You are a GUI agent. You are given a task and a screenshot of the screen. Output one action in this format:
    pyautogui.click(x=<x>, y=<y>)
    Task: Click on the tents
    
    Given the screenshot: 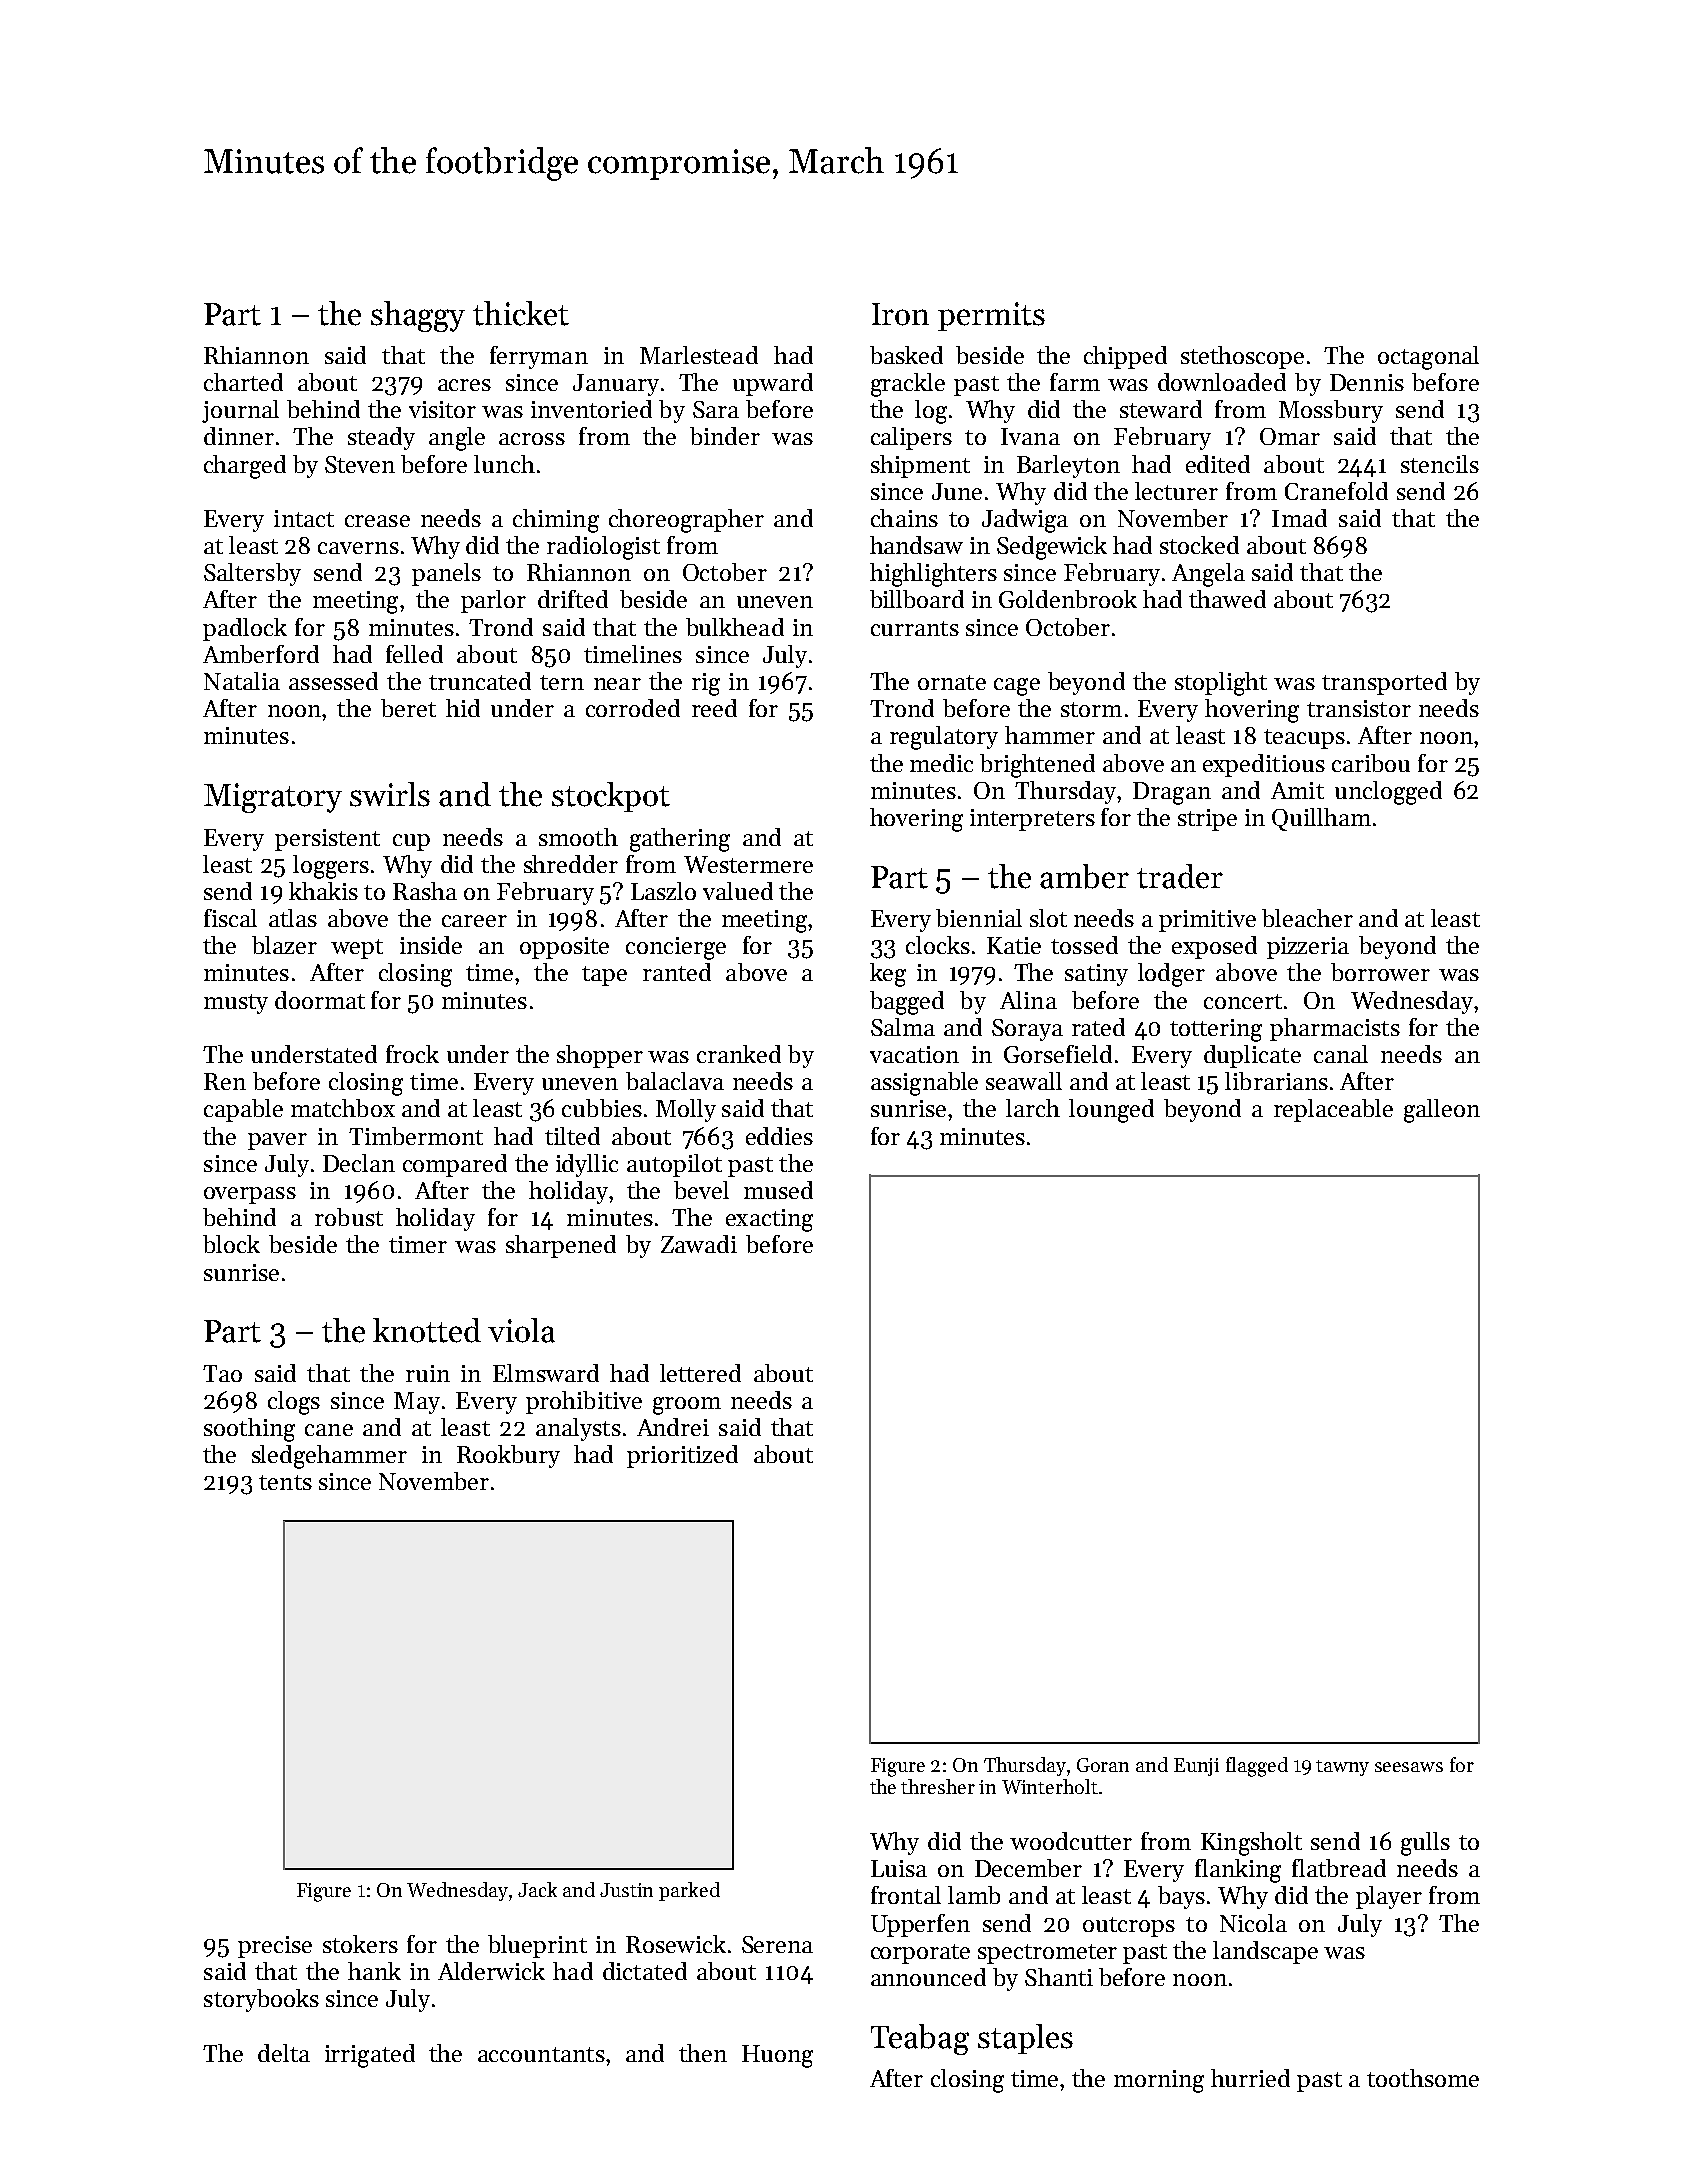 What is the action you would take?
    pyautogui.click(x=285, y=1482)
